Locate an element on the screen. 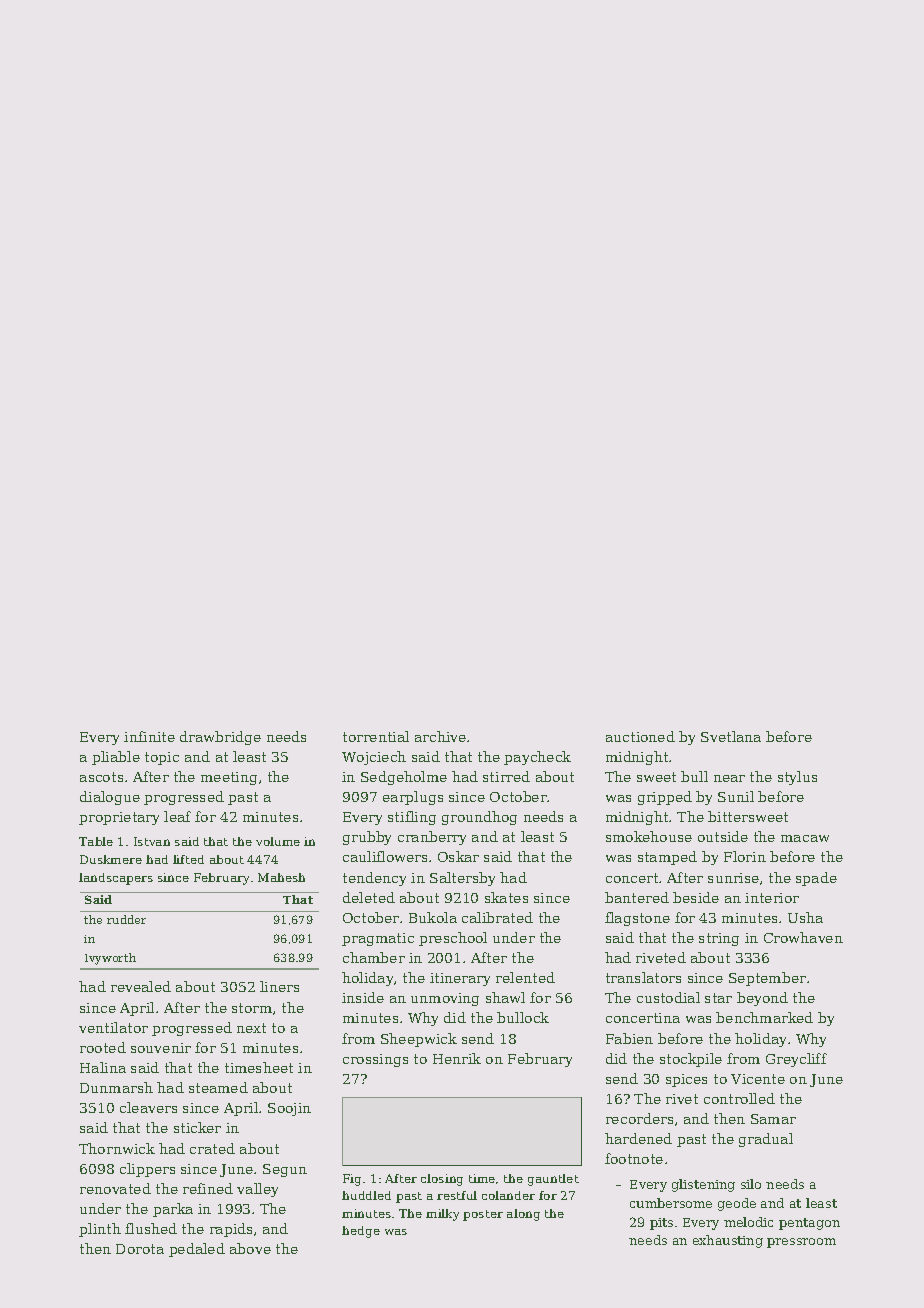 Image resolution: width=924 pixels, height=1308 pixels. archive is located at coordinates (440, 736).
